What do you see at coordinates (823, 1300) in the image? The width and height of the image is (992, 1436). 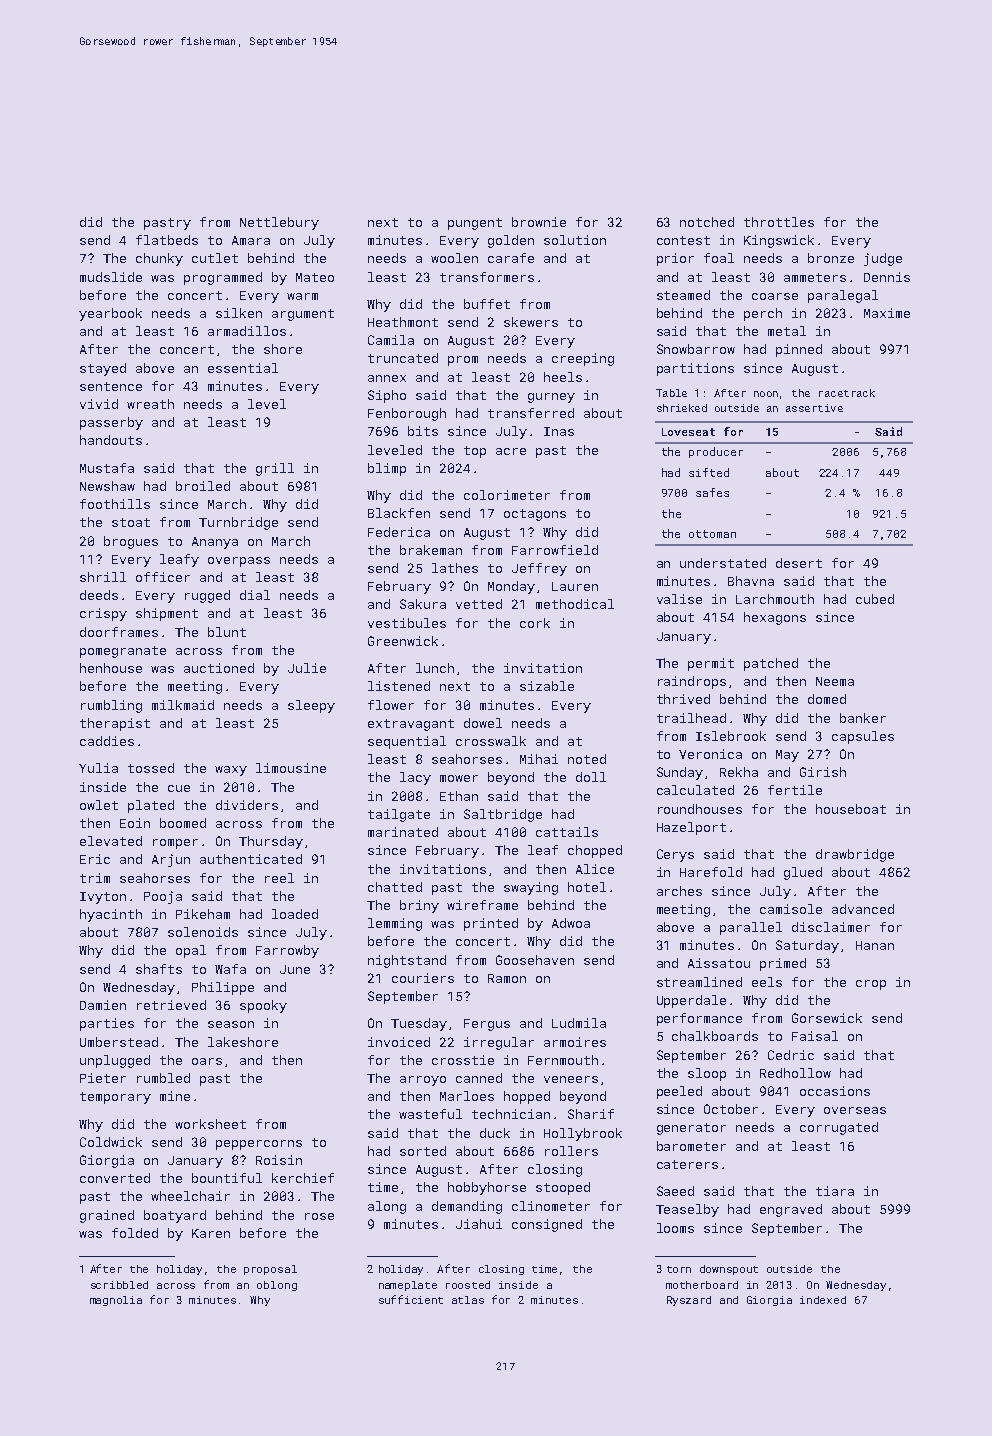 I see `indexed` at bounding box center [823, 1300].
